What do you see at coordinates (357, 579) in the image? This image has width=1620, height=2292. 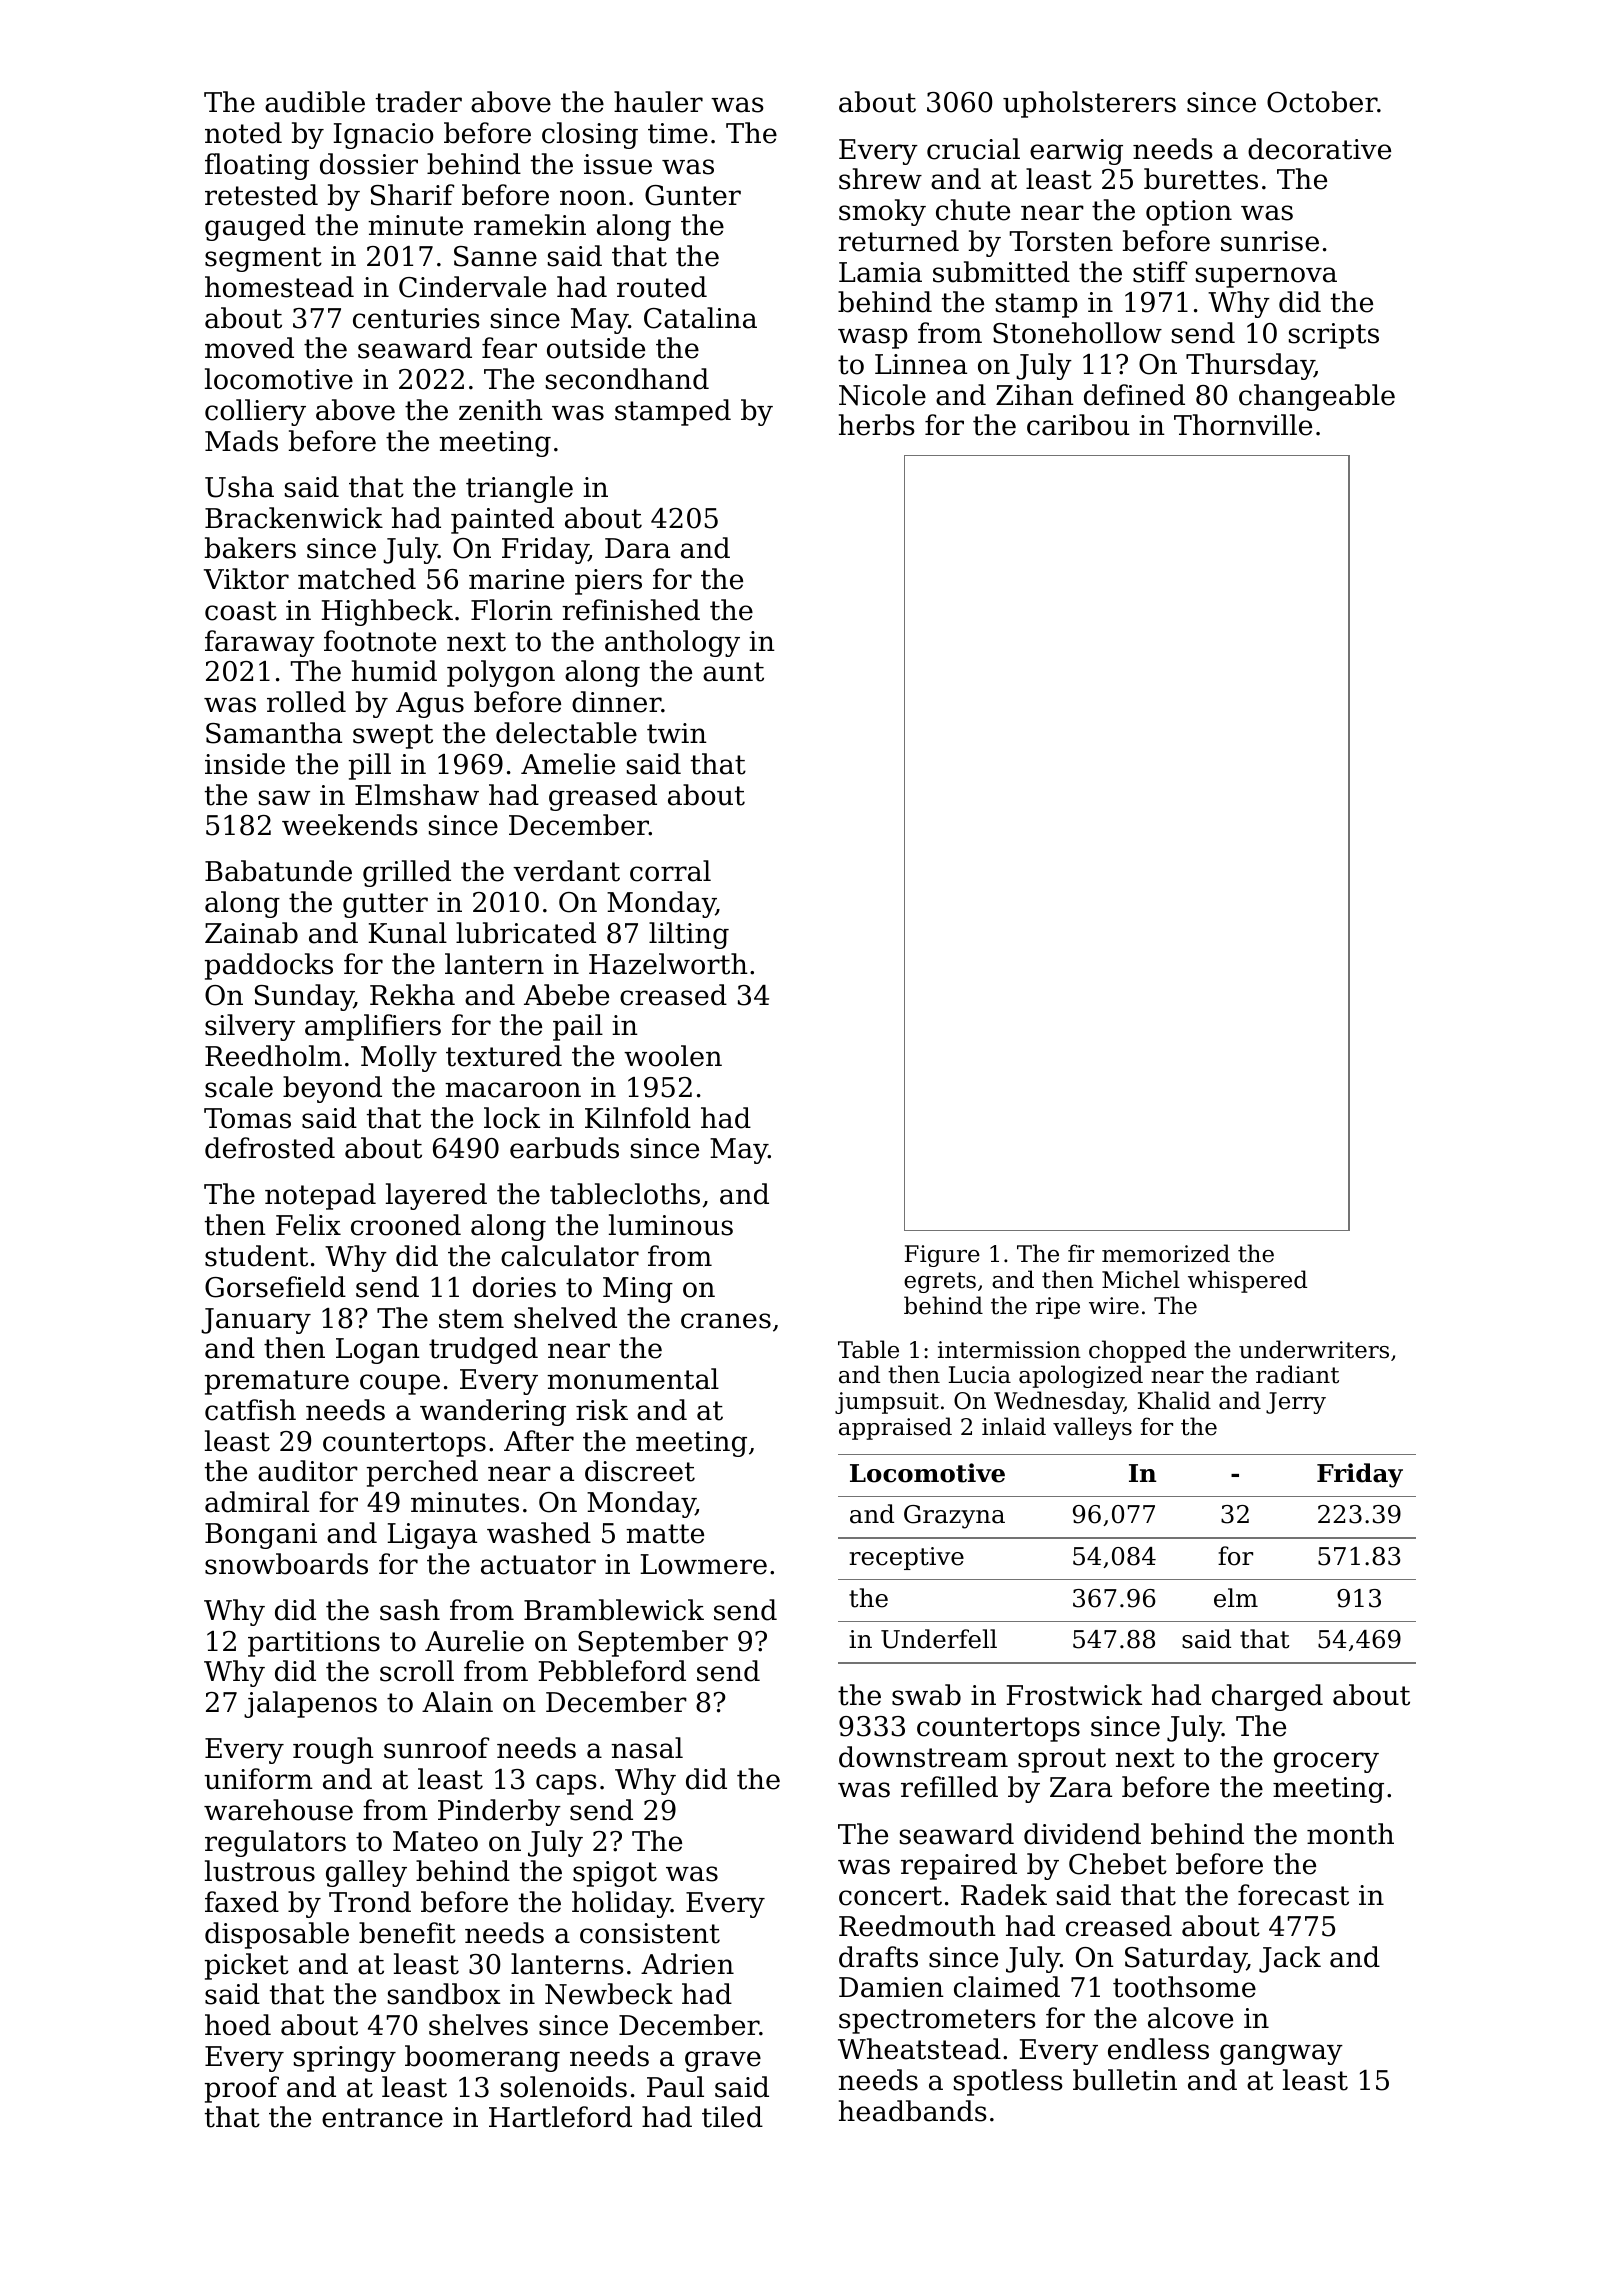 I see `matched` at bounding box center [357, 579].
